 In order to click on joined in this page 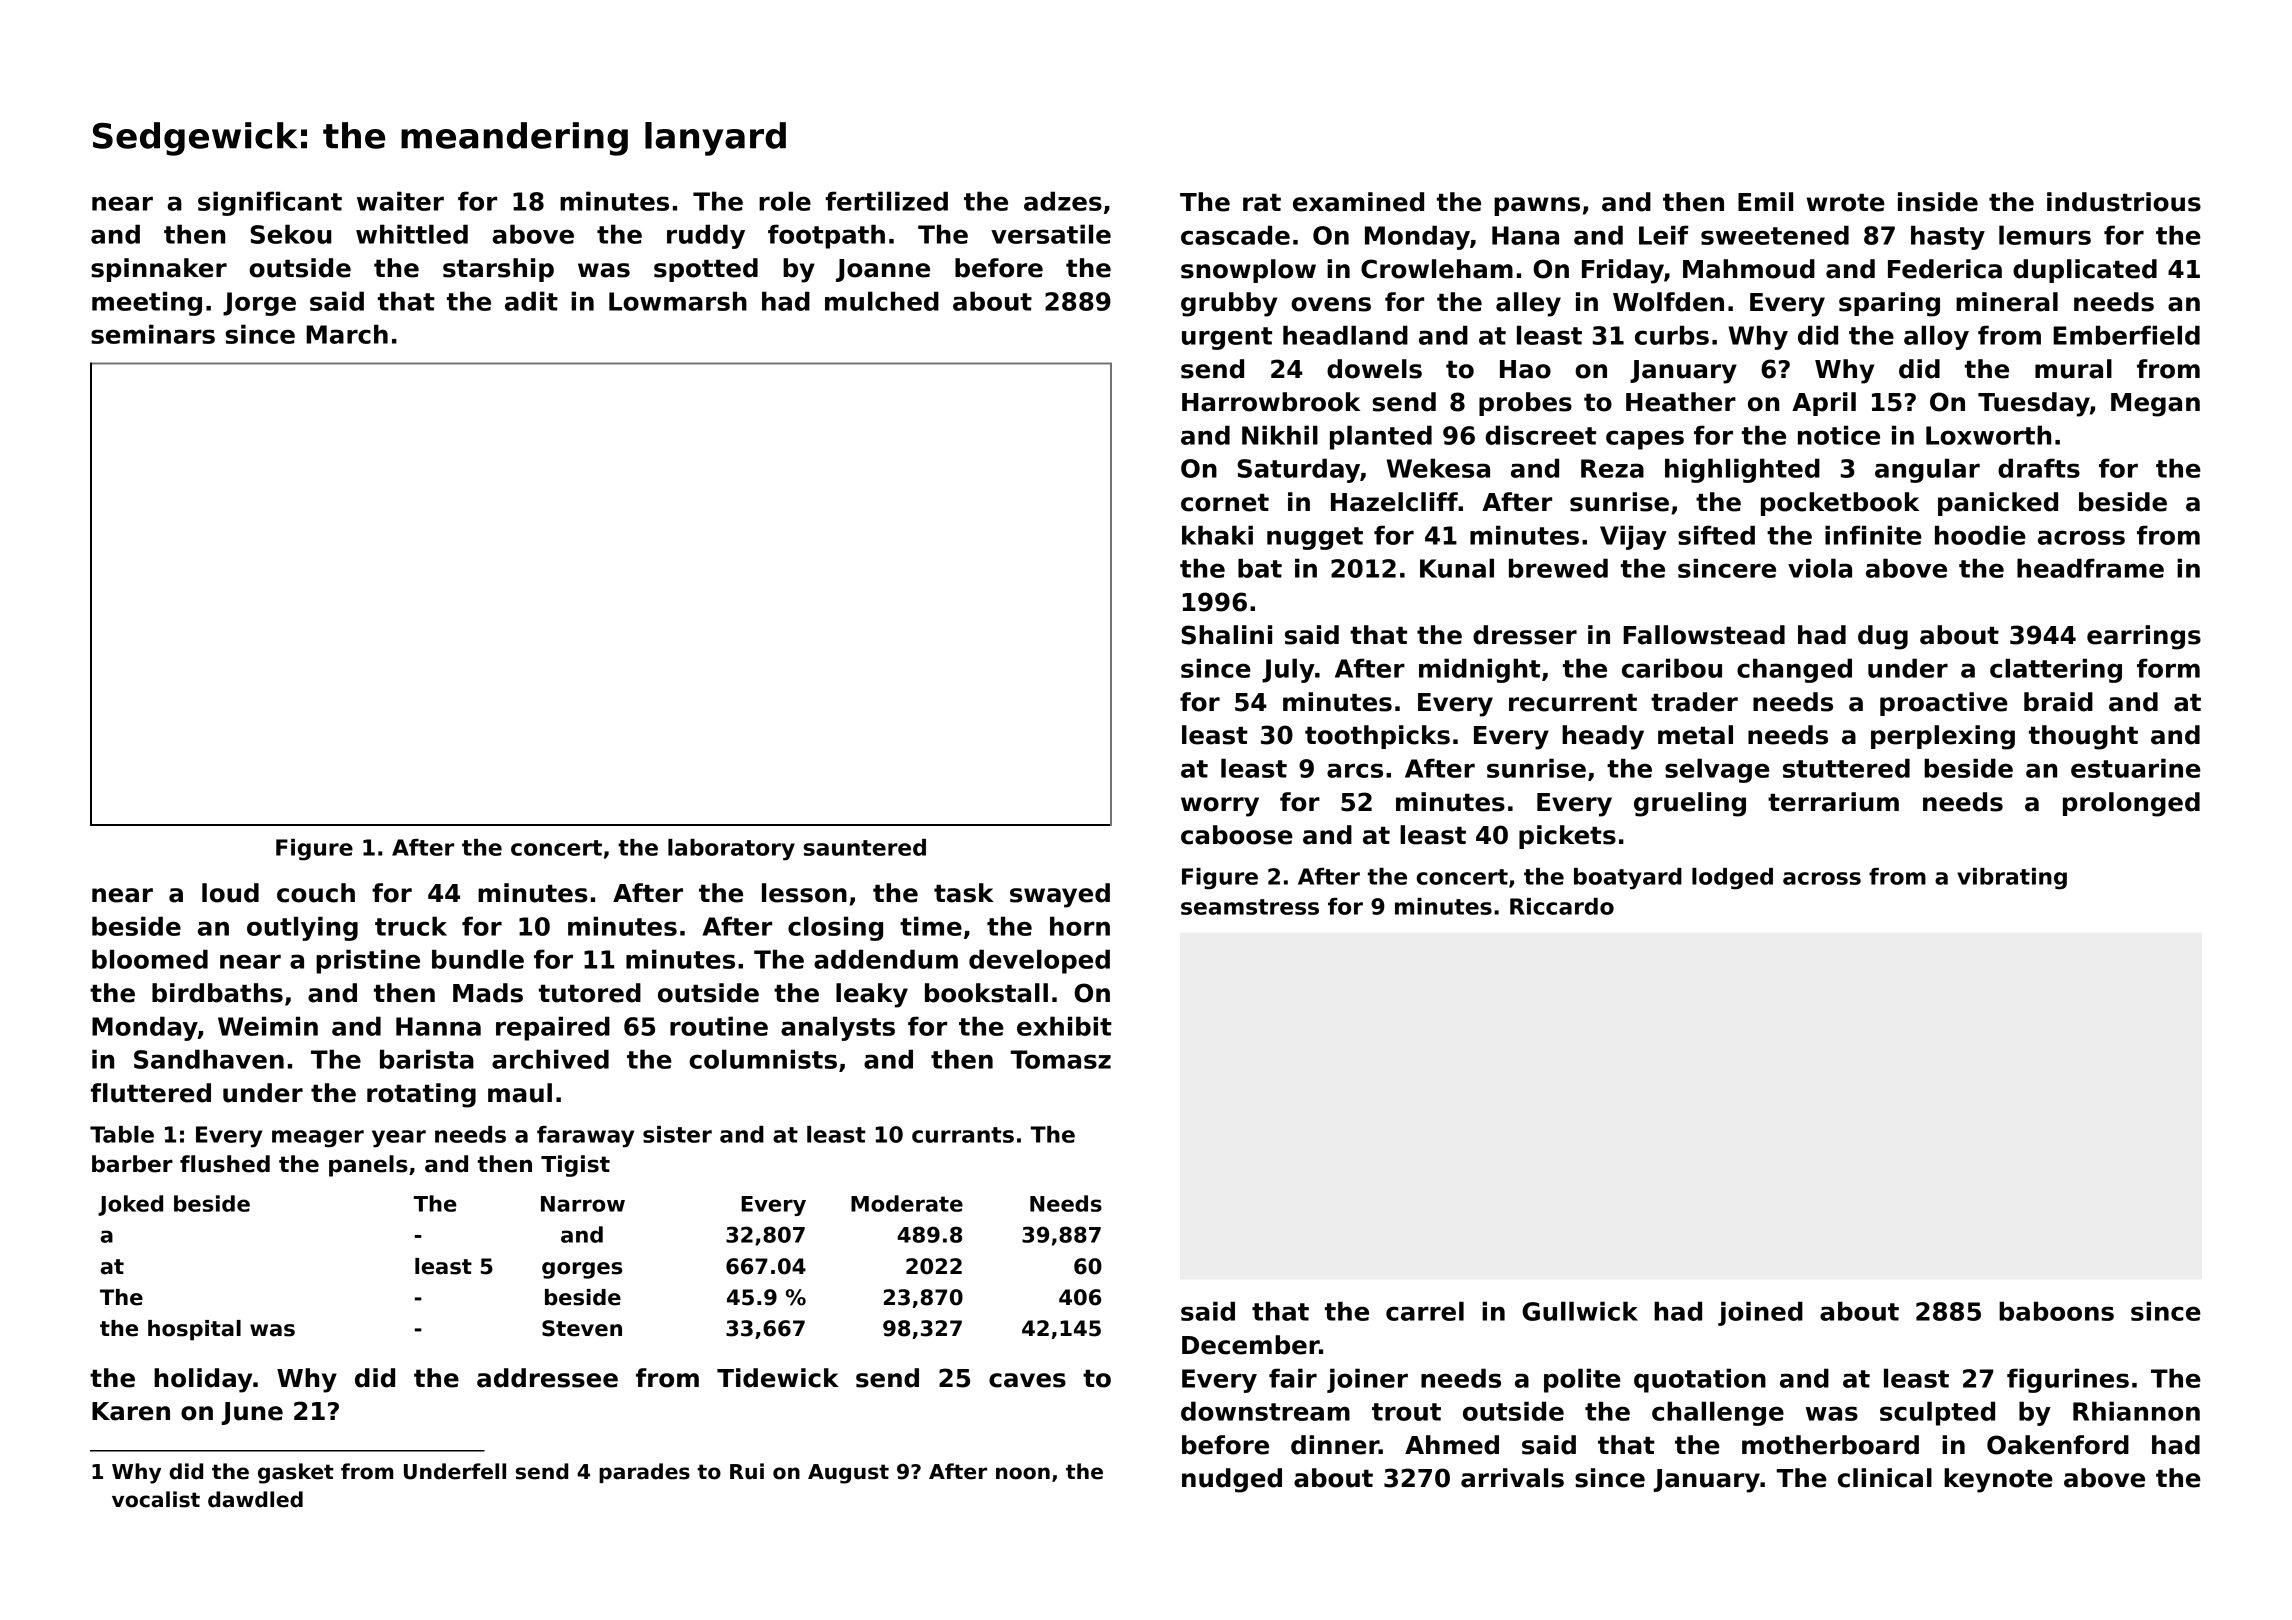, I will do `click(1760, 1313)`.
